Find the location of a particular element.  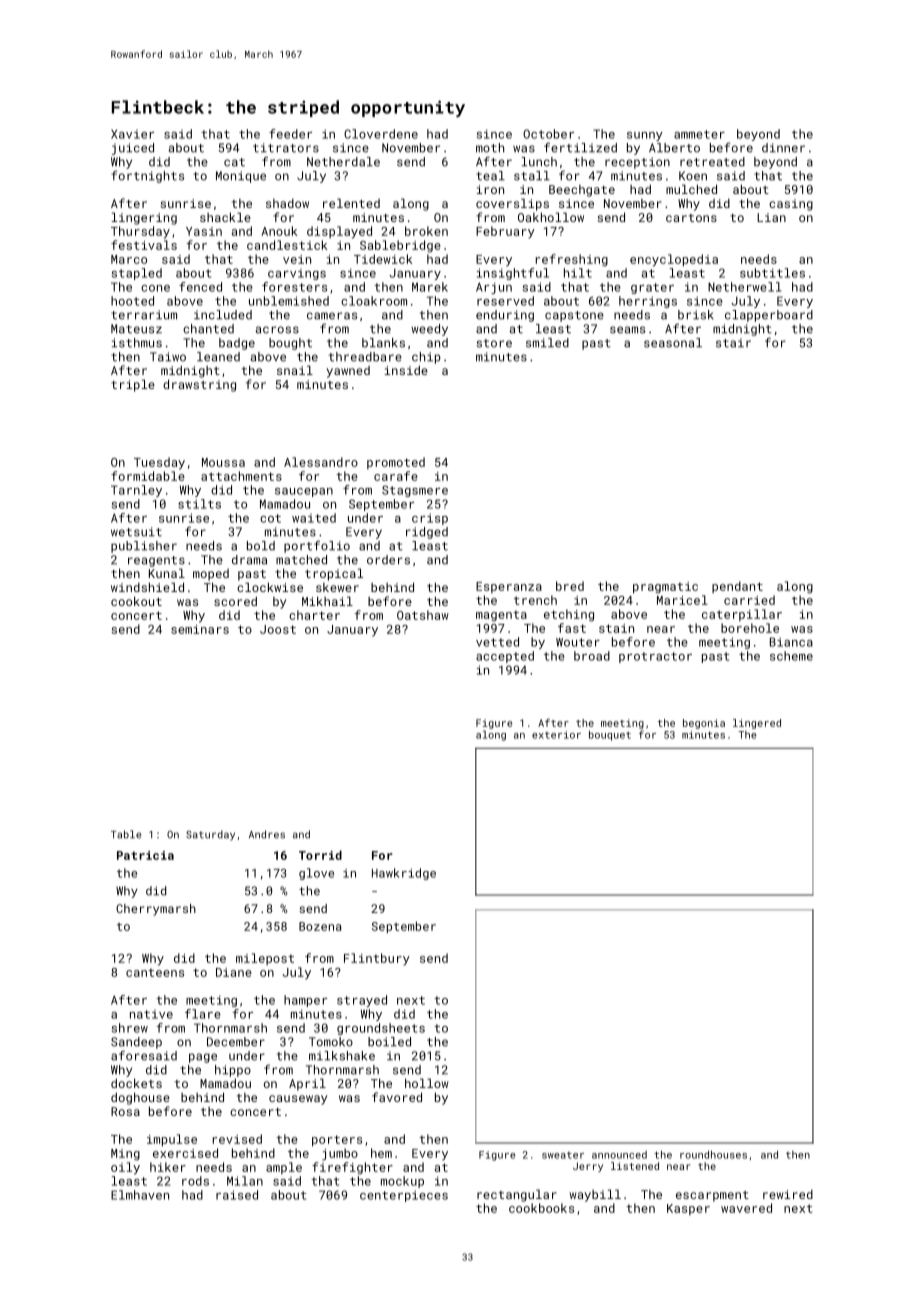

wavered is located at coordinates (746, 1208).
